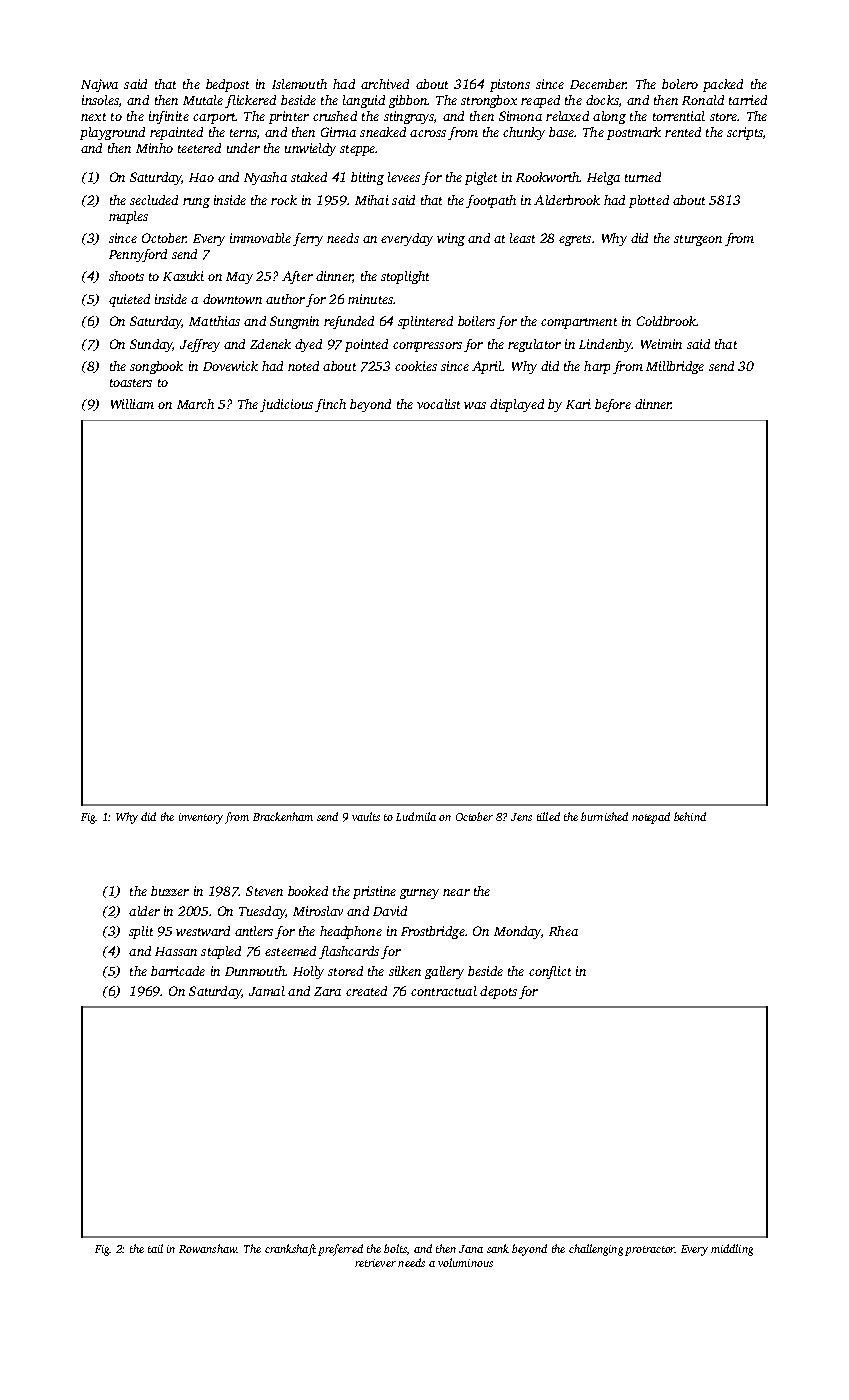 This screenshot has width=849, height=1400. Describe the element at coordinates (444, 991) in the screenshot. I see `contractual` at that location.
